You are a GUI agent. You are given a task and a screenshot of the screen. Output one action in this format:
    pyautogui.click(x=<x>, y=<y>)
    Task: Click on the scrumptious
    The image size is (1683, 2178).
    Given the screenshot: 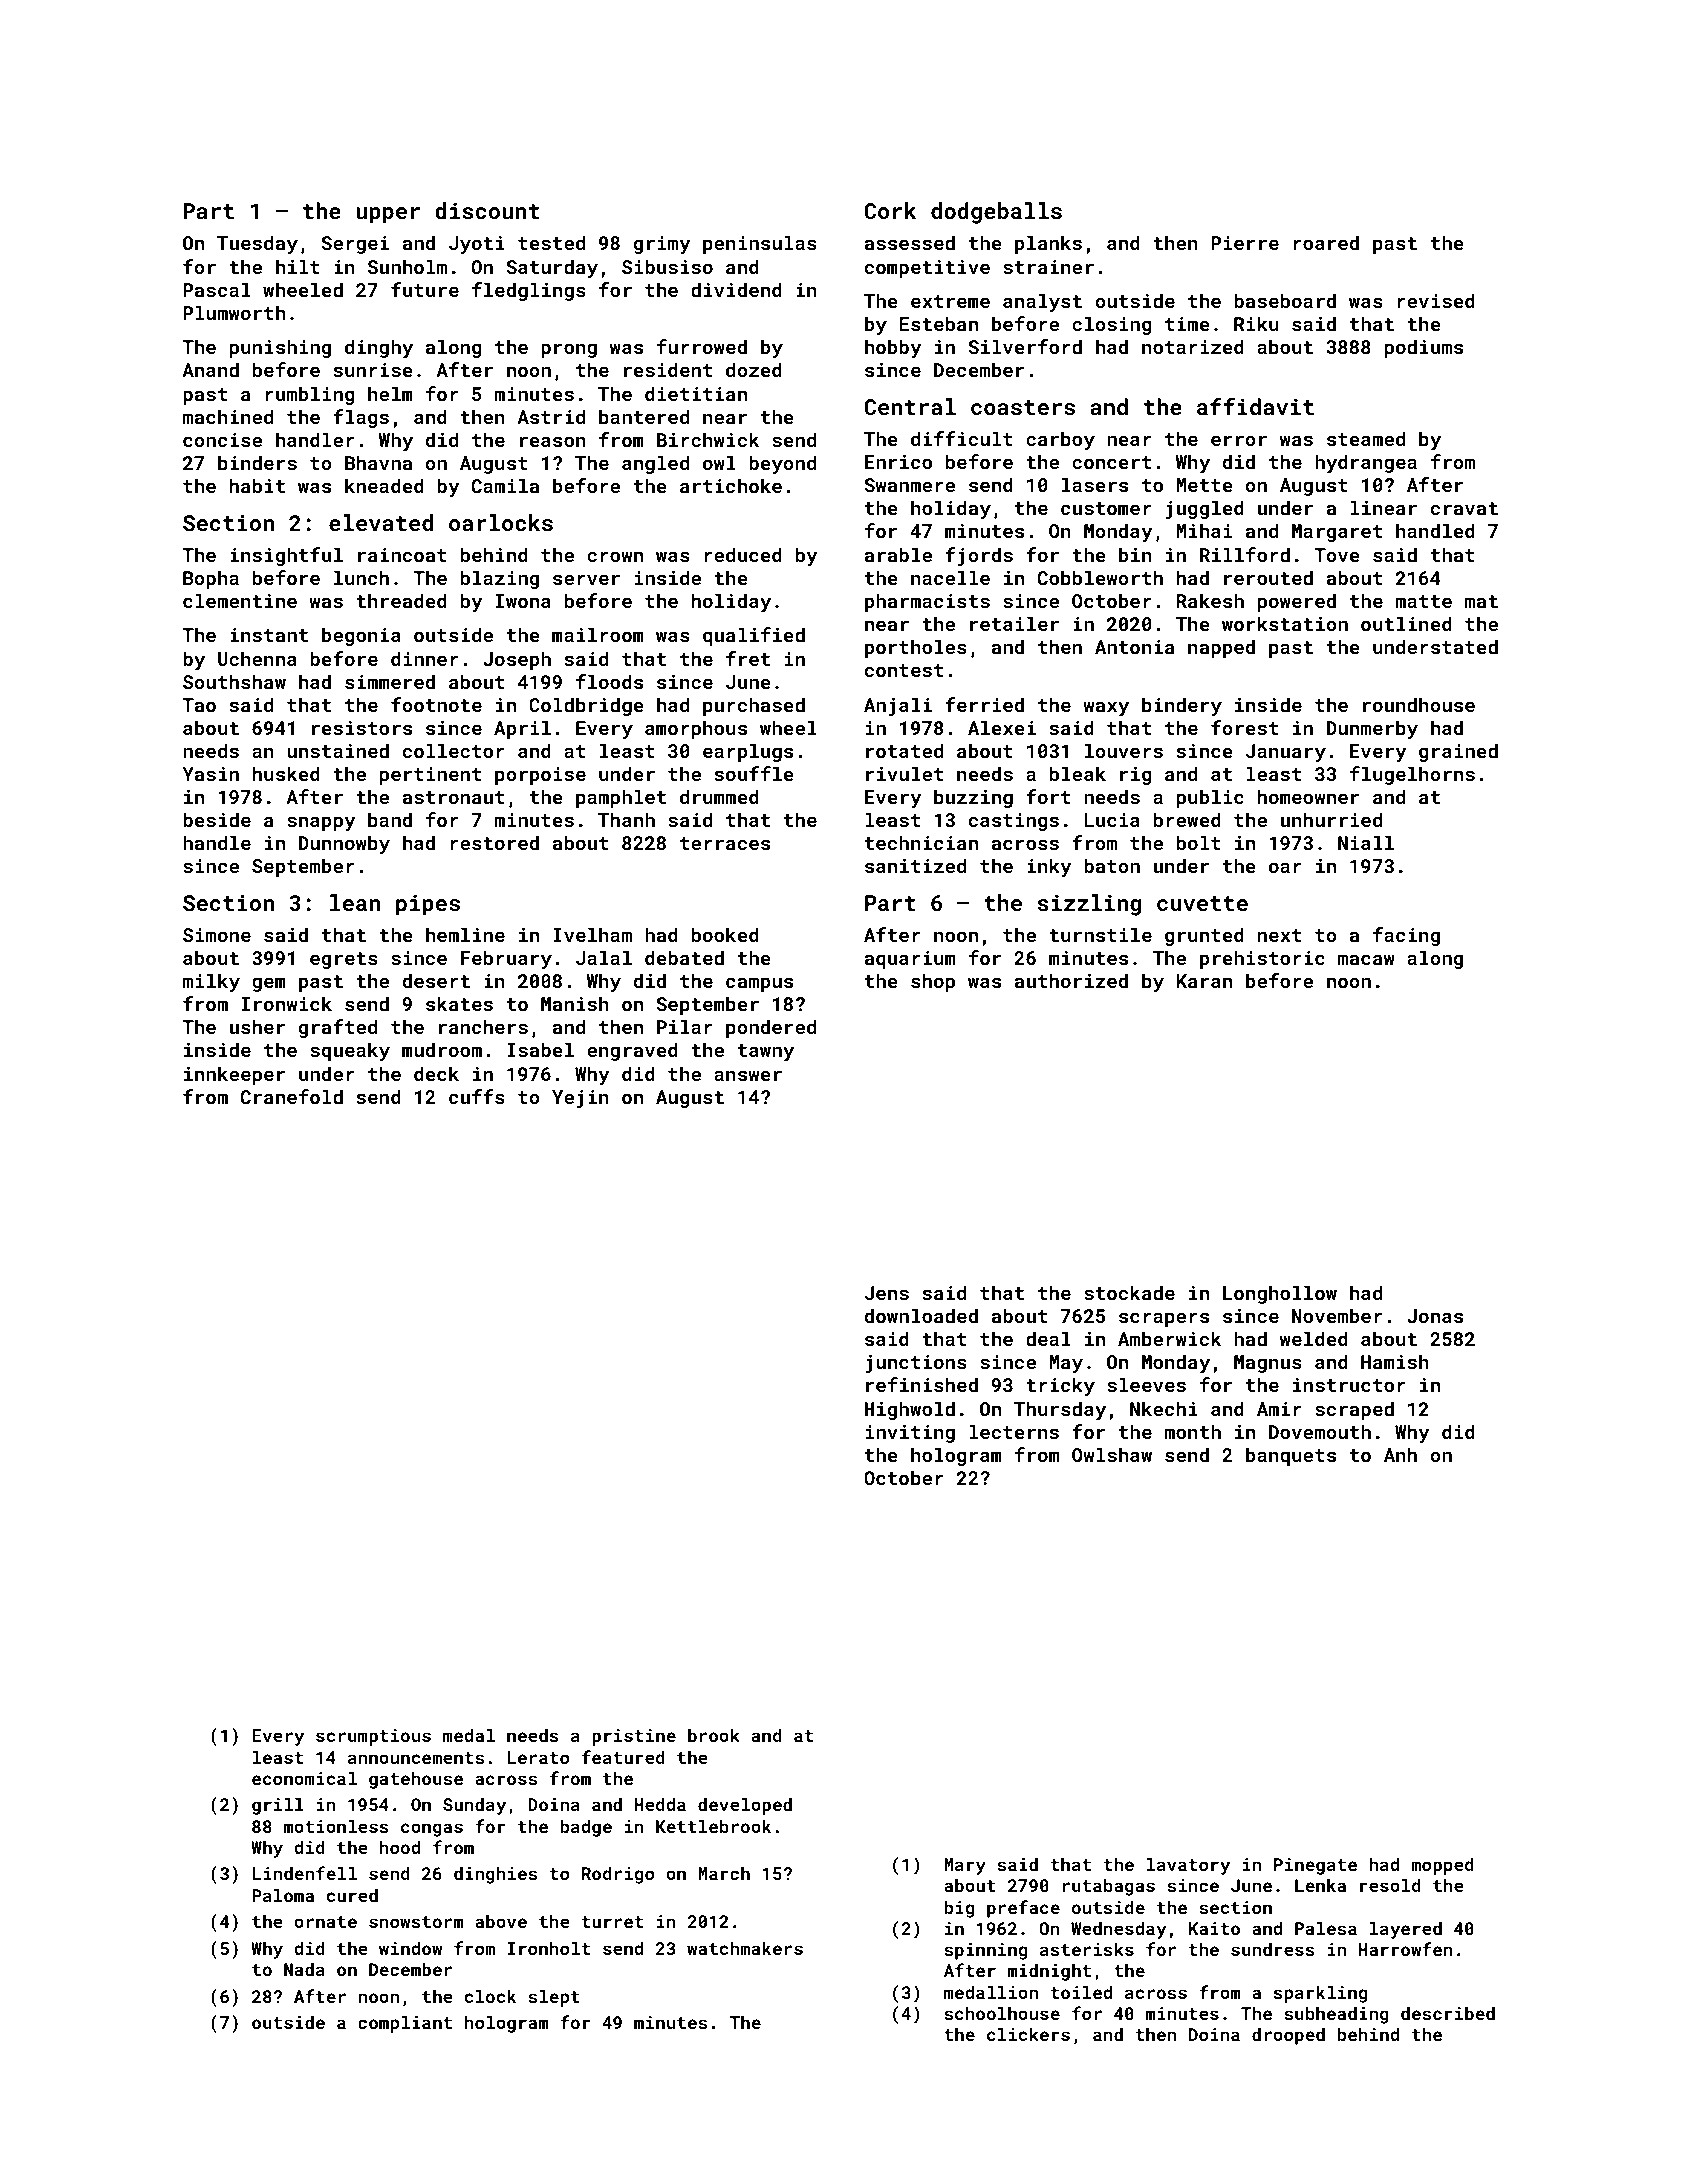 What is the action you would take?
    pyautogui.click(x=373, y=1737)
